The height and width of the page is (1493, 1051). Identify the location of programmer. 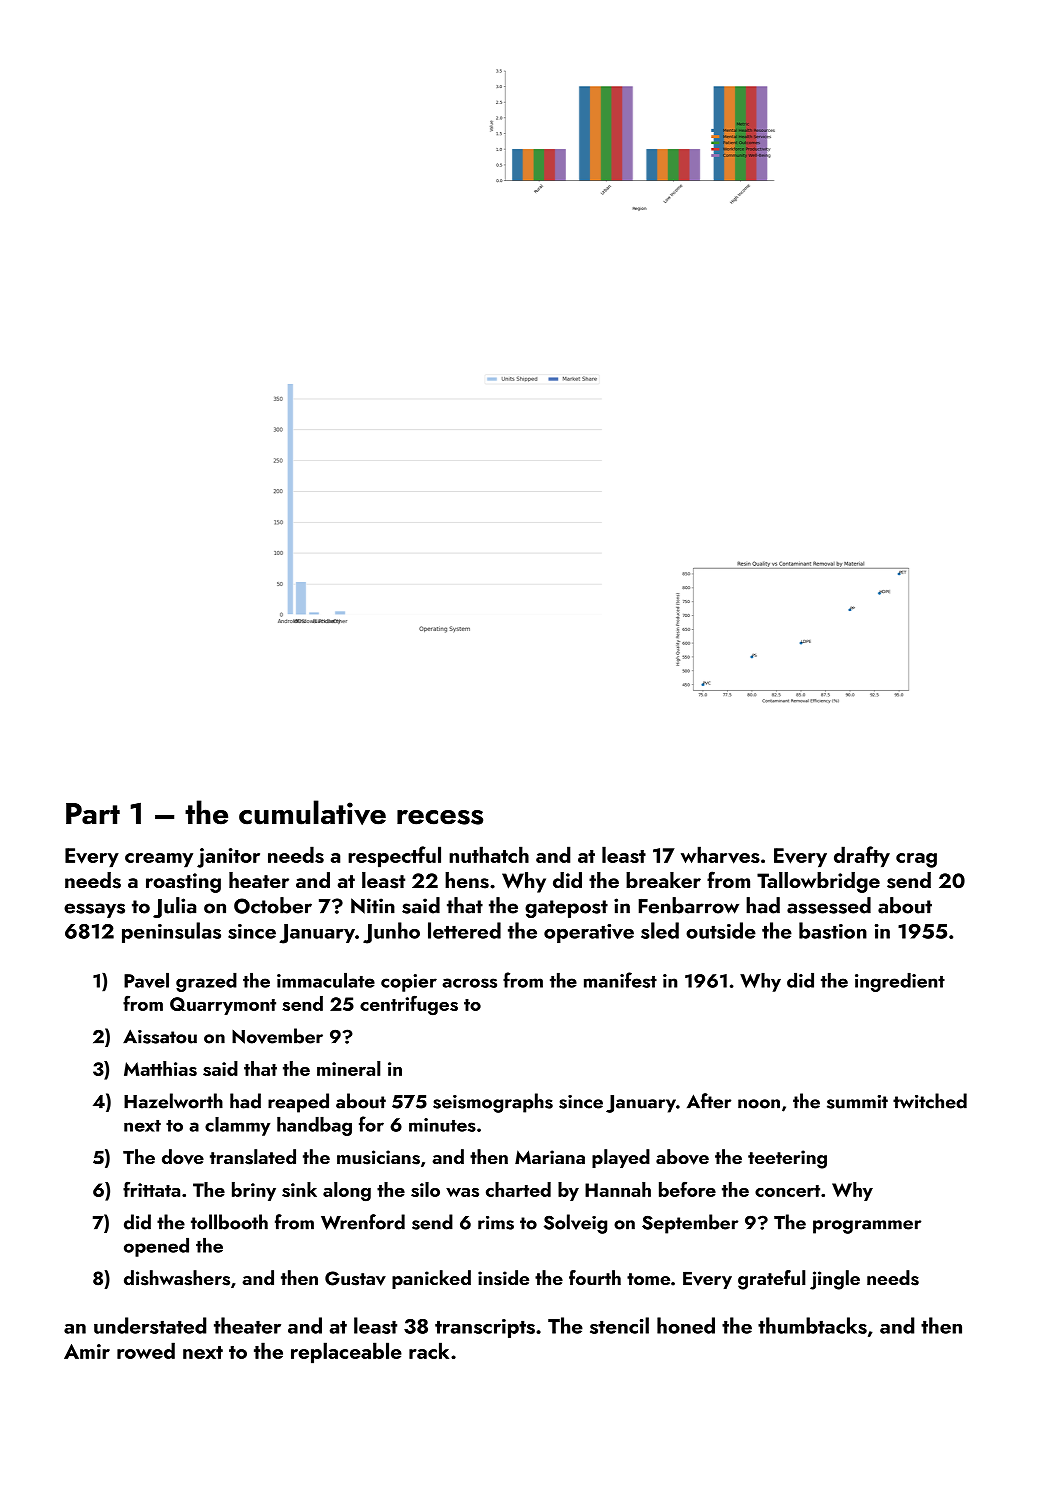
(867, 1227).
